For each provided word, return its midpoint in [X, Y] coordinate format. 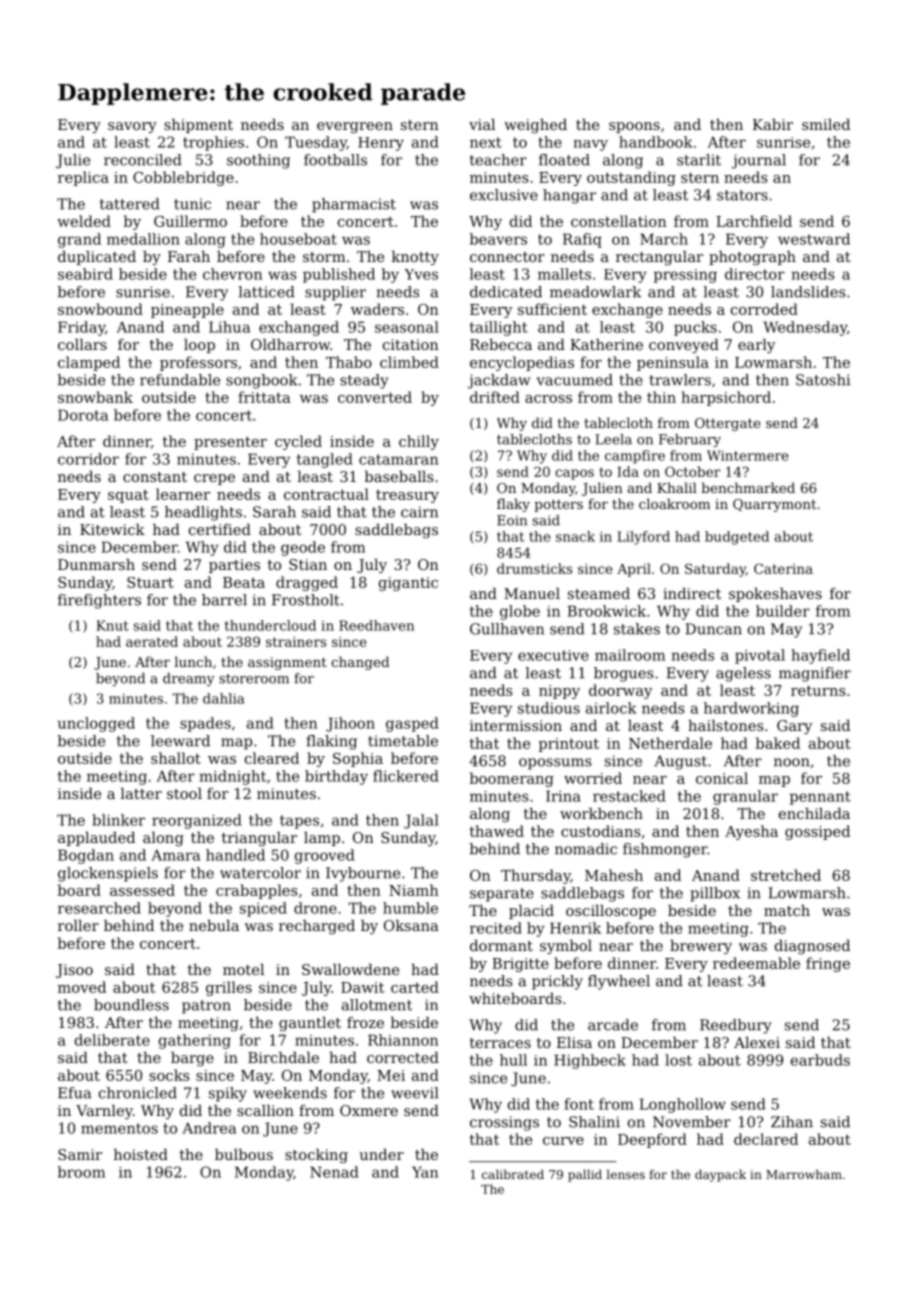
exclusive [504, 195]
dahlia [223, 698]
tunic [192, 204]
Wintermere [748, 455]
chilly [419, 442]
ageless [743, 674]
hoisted [141, 1154]
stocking [316, 1156]
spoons [634, 127]
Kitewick [112, 529]
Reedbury [735, 1026]
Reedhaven [376, 625]
